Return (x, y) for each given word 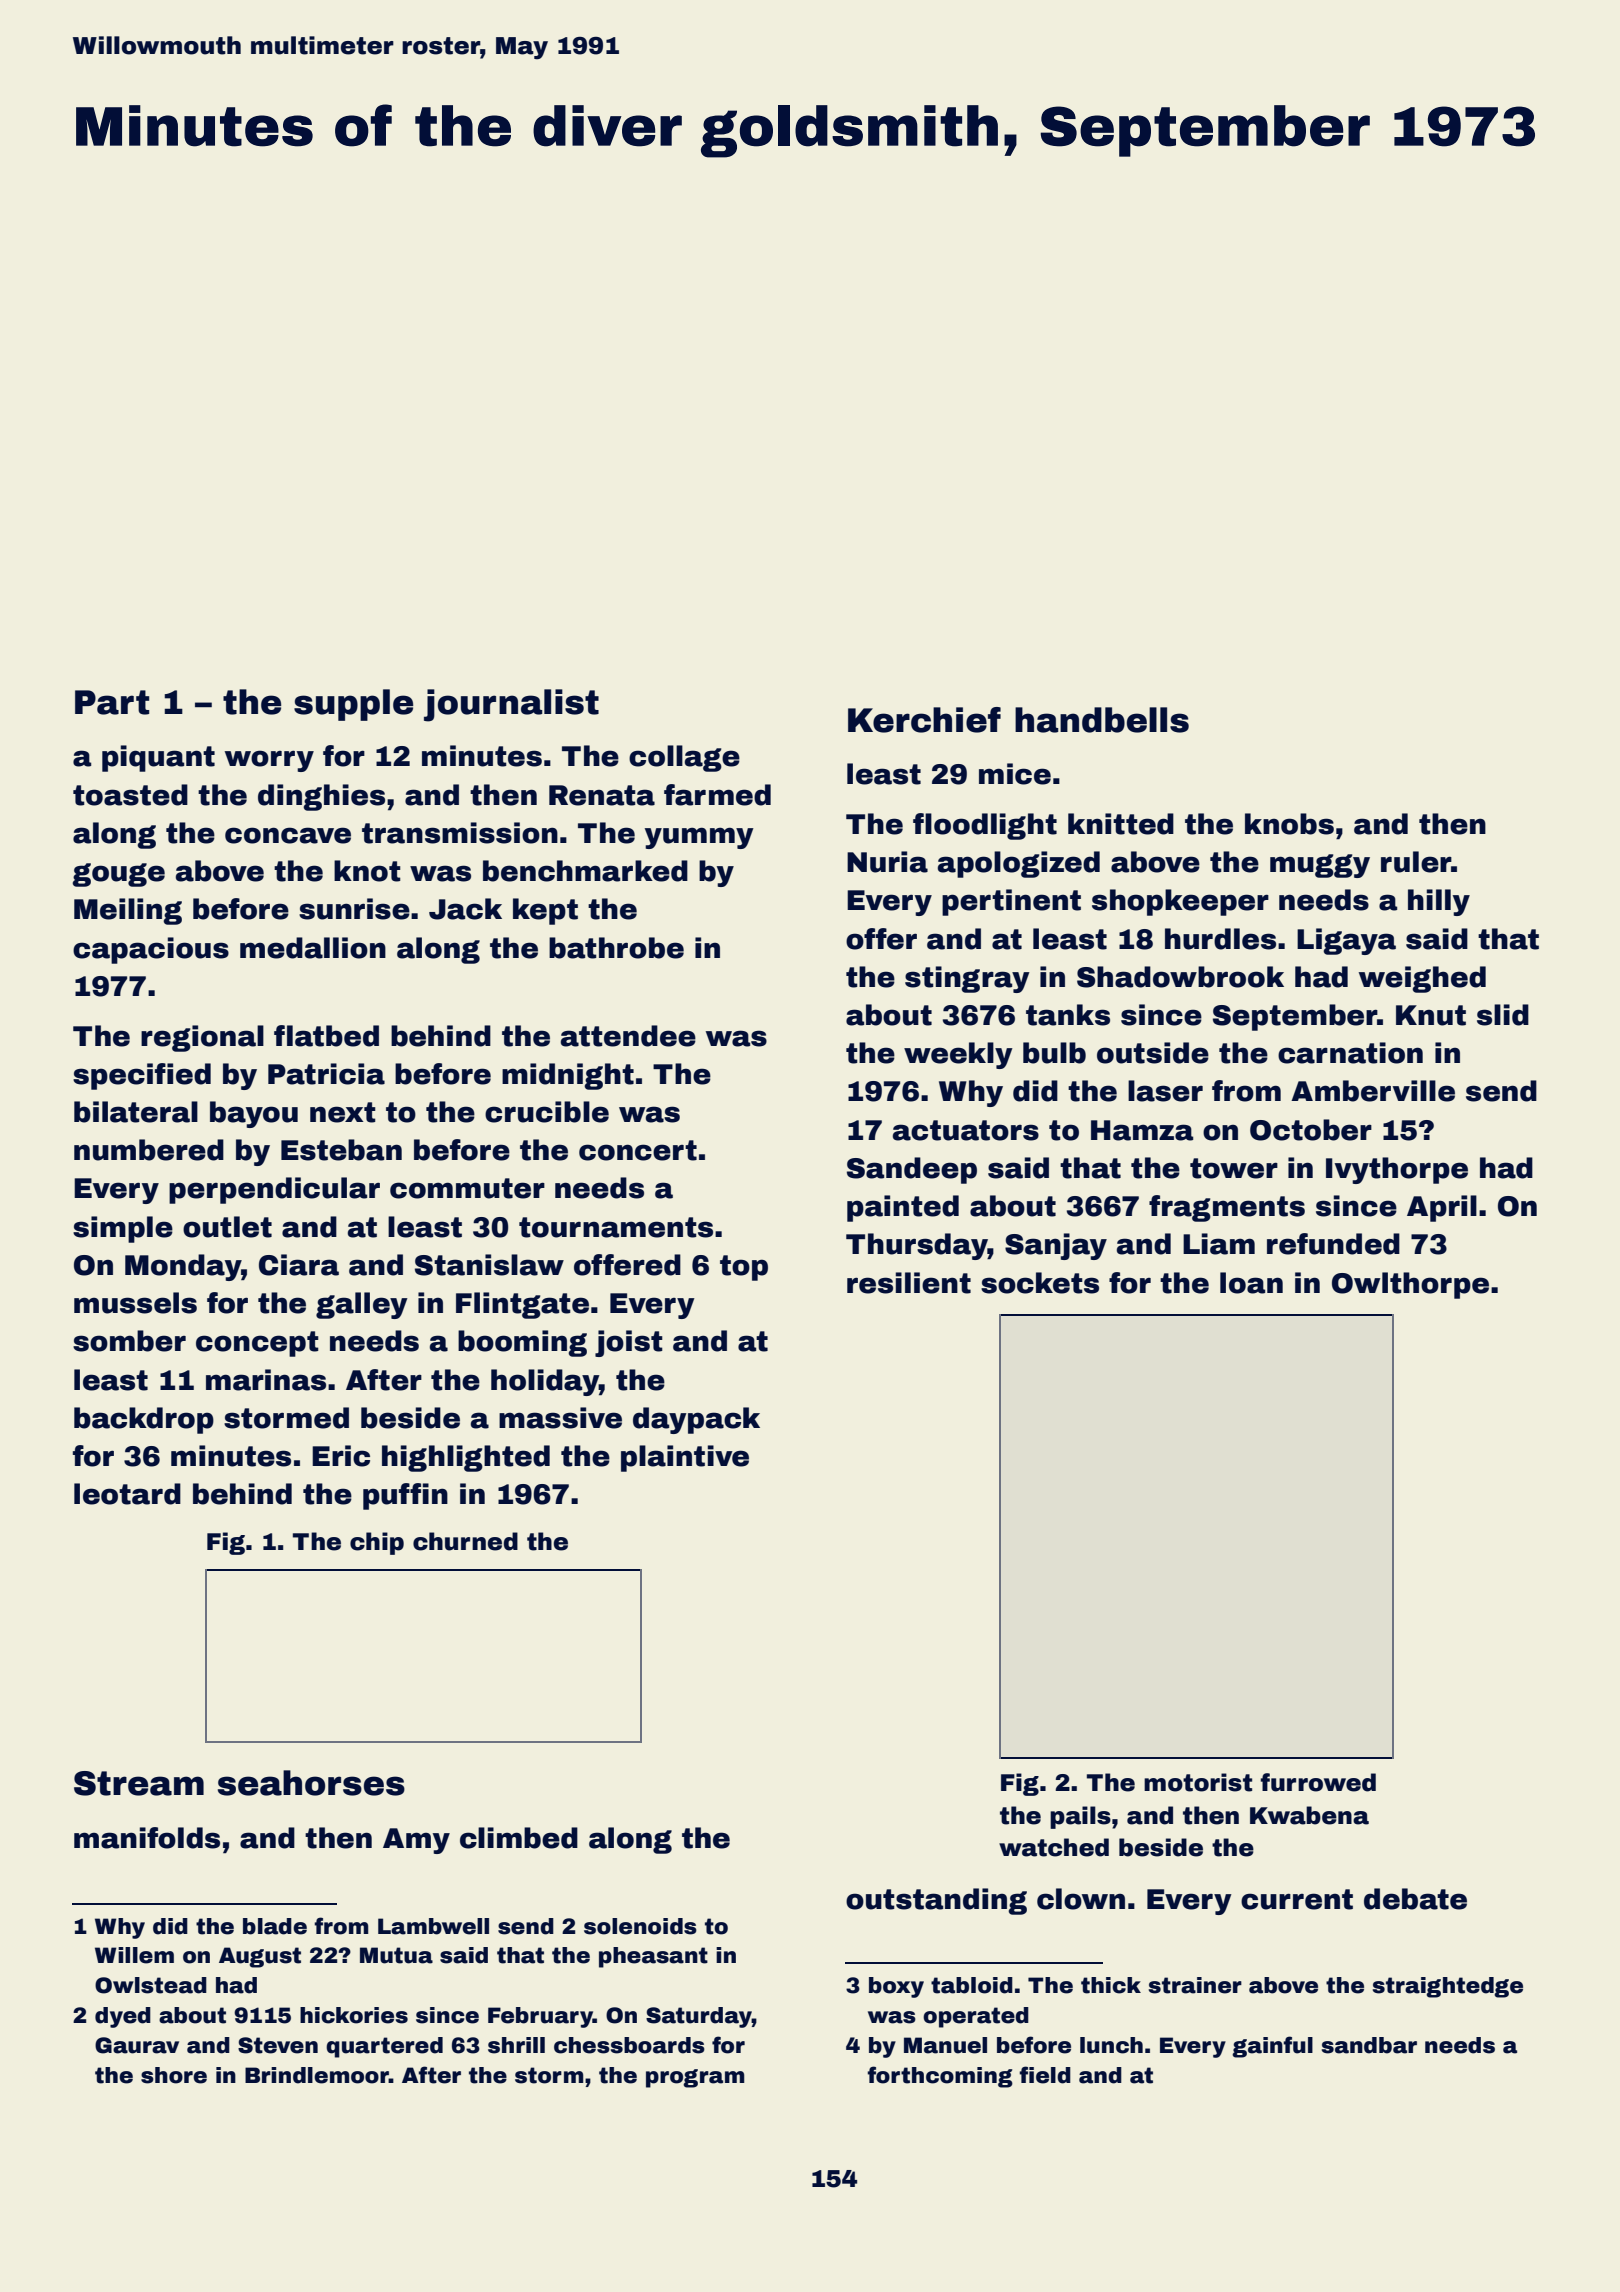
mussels (135, 1303)
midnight (568, 1076)
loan (1251, 1283)
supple (353, 705)
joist (629, 1343)
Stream (139, 1783)
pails (1080, 1817)
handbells (1102, 720)
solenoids (640, 1926)
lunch (1111, 2045)
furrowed (1318, 1782)
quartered (384, 2047)
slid (1503, 1015)
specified (142, 1076)
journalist (511, 705)
